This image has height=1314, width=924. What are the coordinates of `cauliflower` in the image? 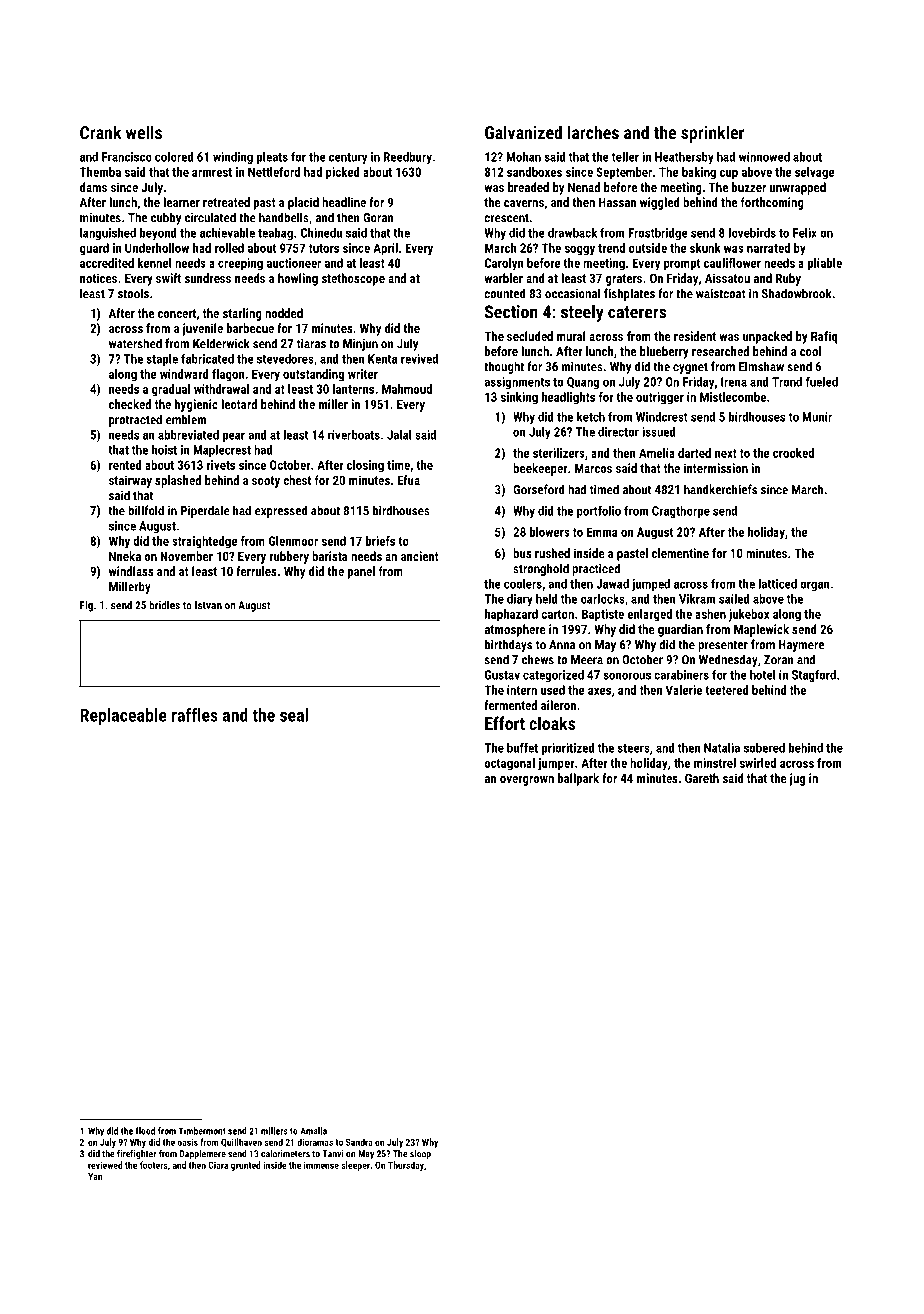 It's located at (732, 263).
